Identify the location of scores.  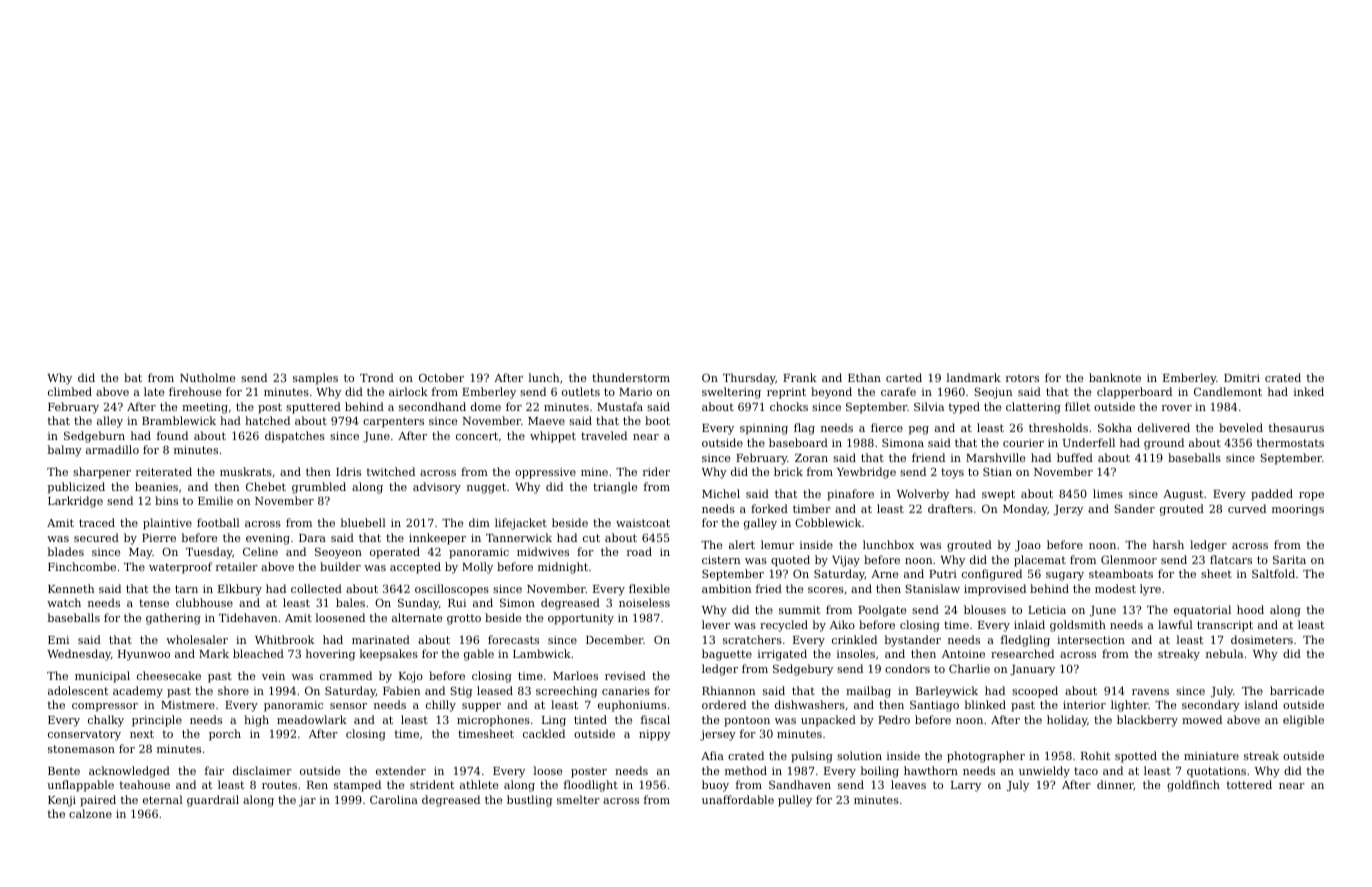
(826, 590).
